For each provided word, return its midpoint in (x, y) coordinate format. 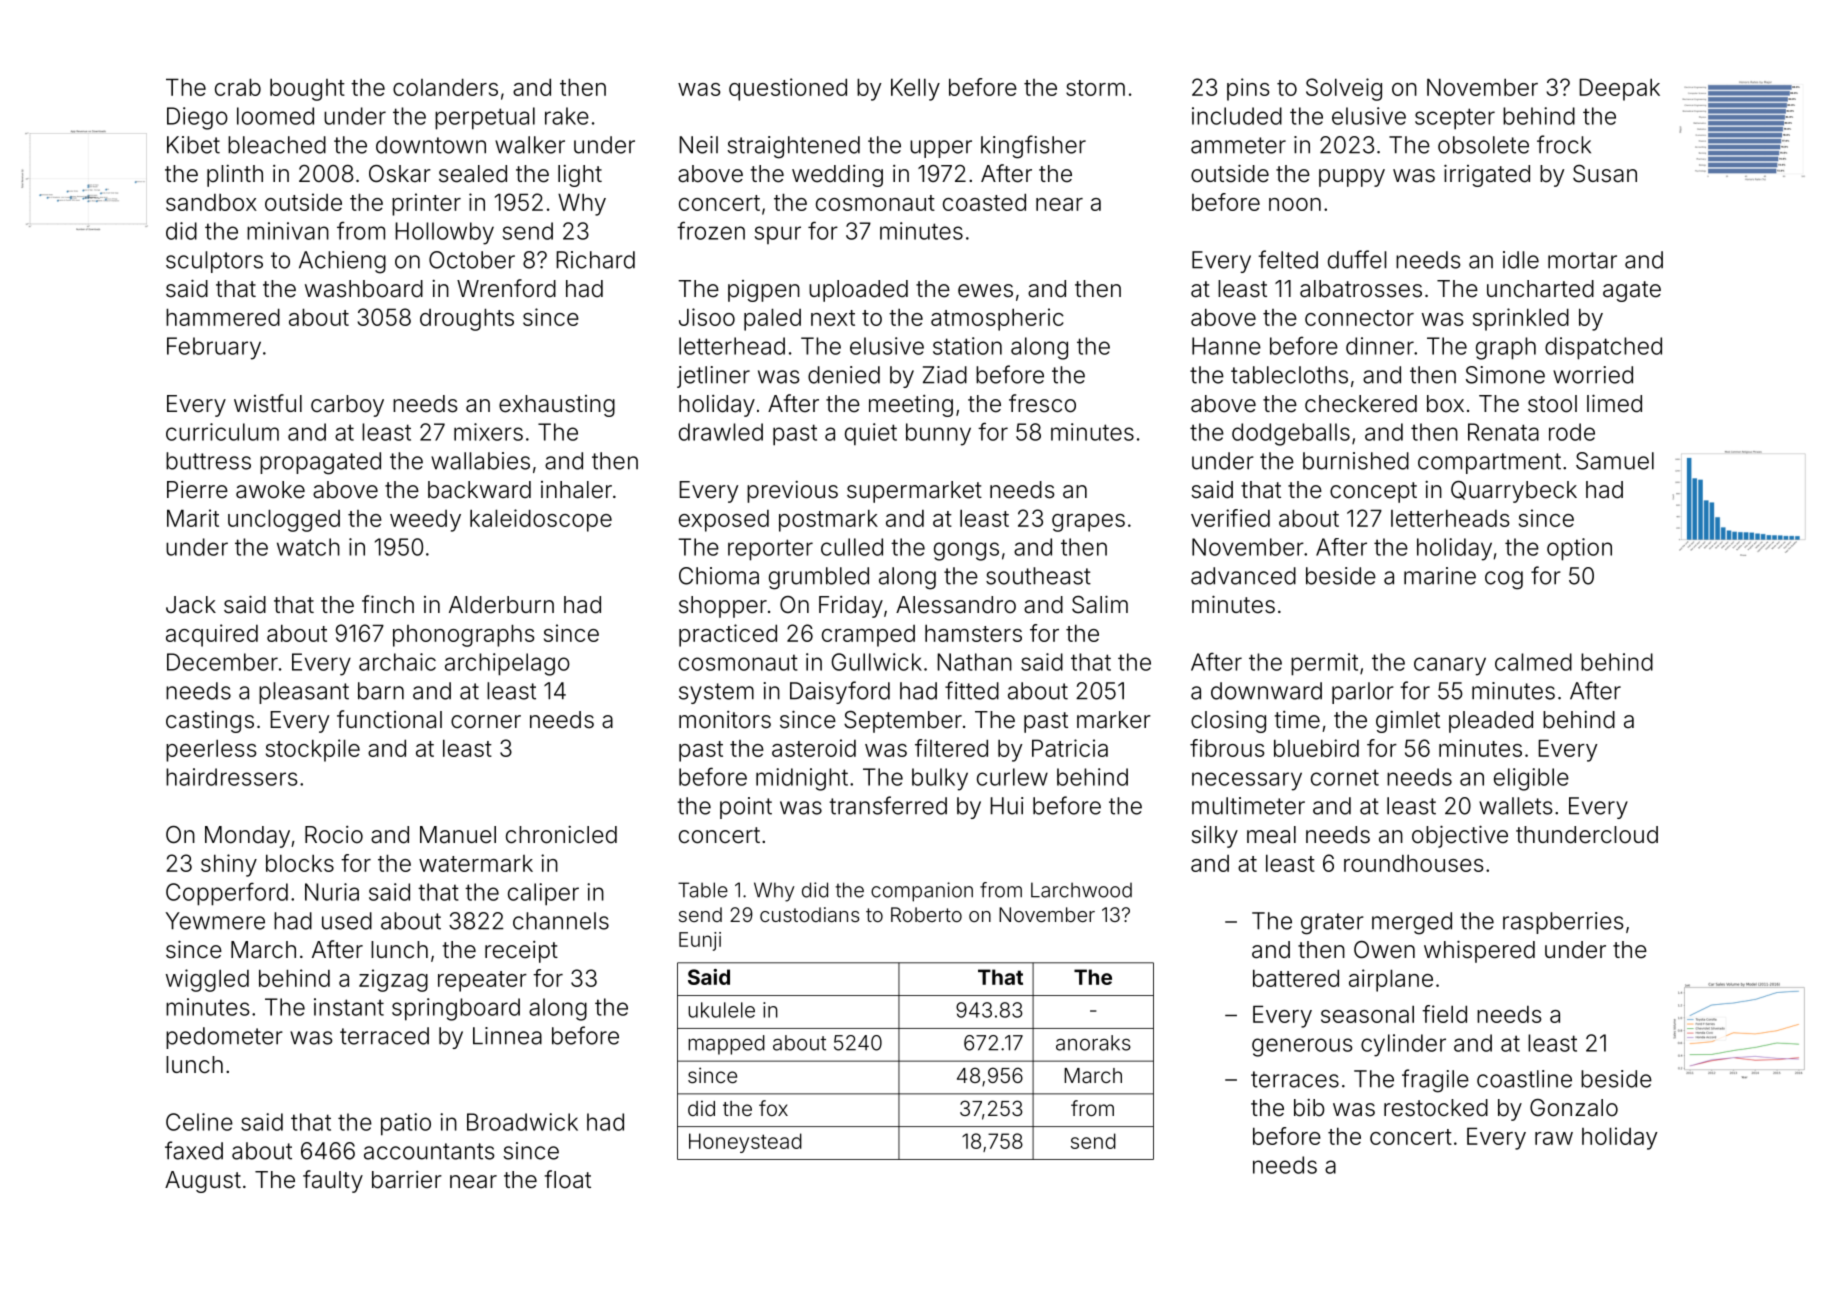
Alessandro (956, 605)
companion (922, 892)
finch (388, 604)
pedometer (224, 1038)
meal (1271, 835)
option (1579, 549)
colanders (445, 87)
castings (210, 722)
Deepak (1619, 89)
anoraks (1093, 1043)
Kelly (915, 89)
